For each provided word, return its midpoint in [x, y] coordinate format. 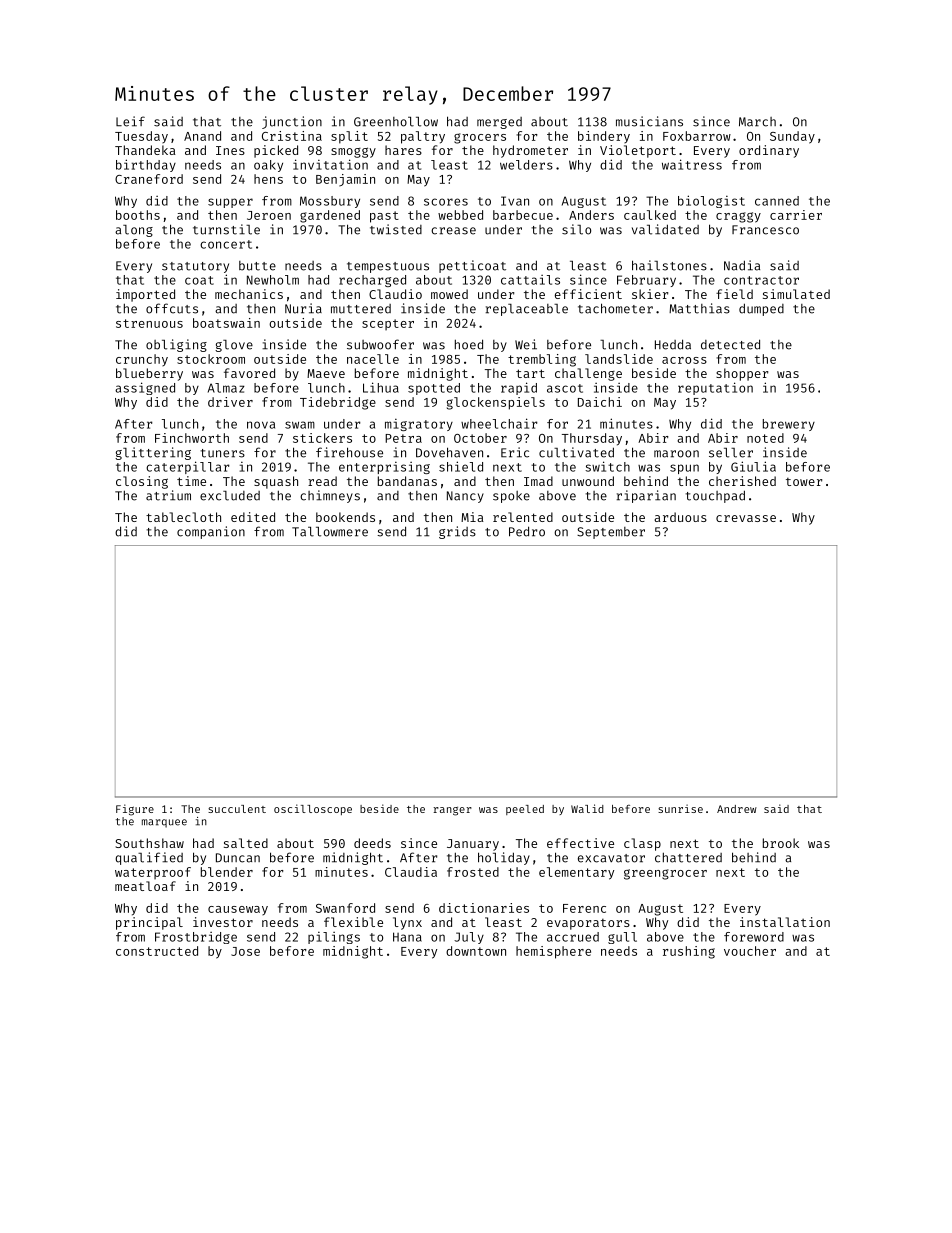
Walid [587, 808]
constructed [157, 951]
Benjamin [345, 180]
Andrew [737, 809]
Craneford [149, 179]
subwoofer [380, 344]
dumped [761, 309]
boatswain [226, 323]
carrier [796, 215]
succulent [237, 809]
